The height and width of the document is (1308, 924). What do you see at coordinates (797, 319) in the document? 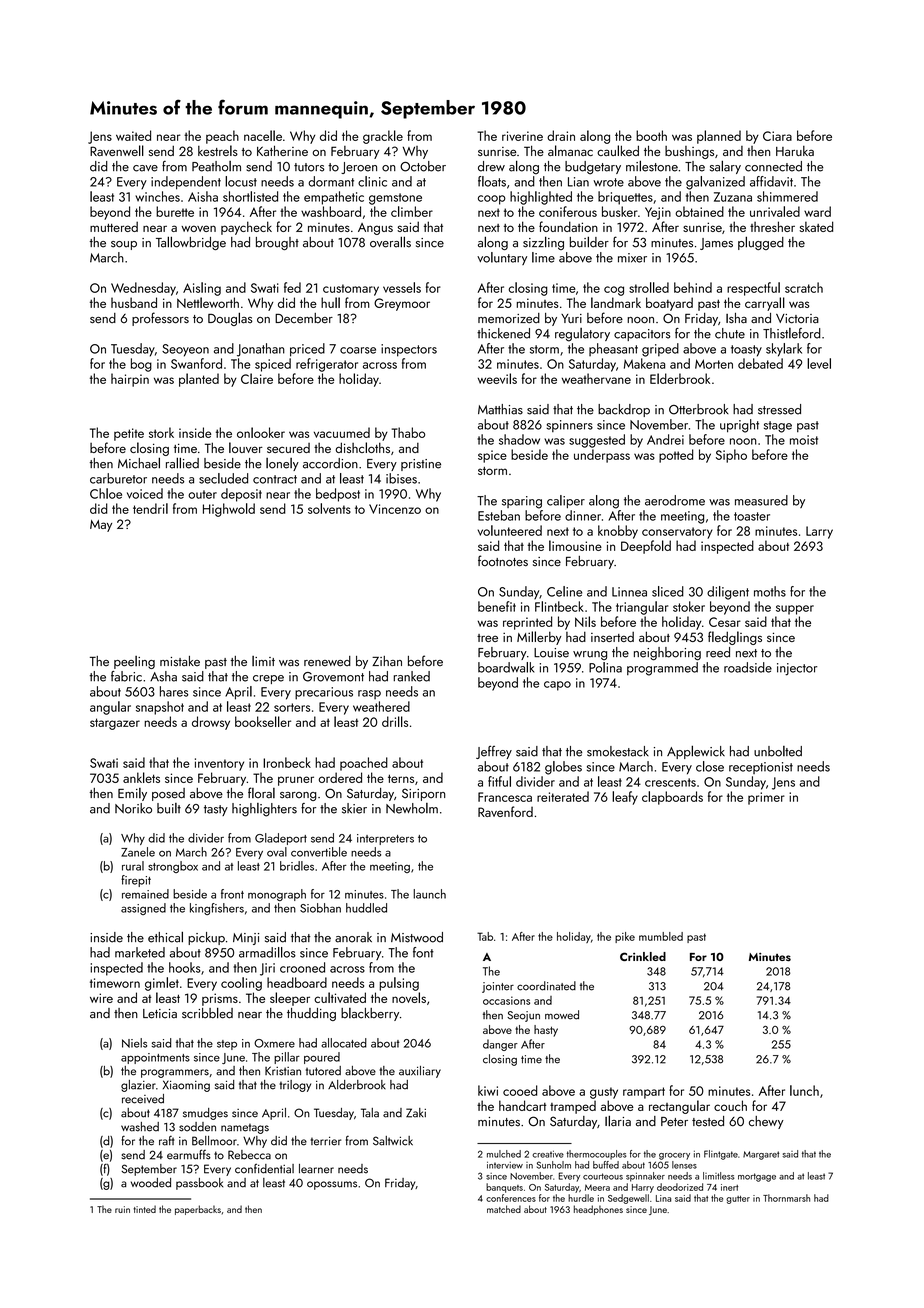
I see `Victoria` at bounding box center [797, 319].
